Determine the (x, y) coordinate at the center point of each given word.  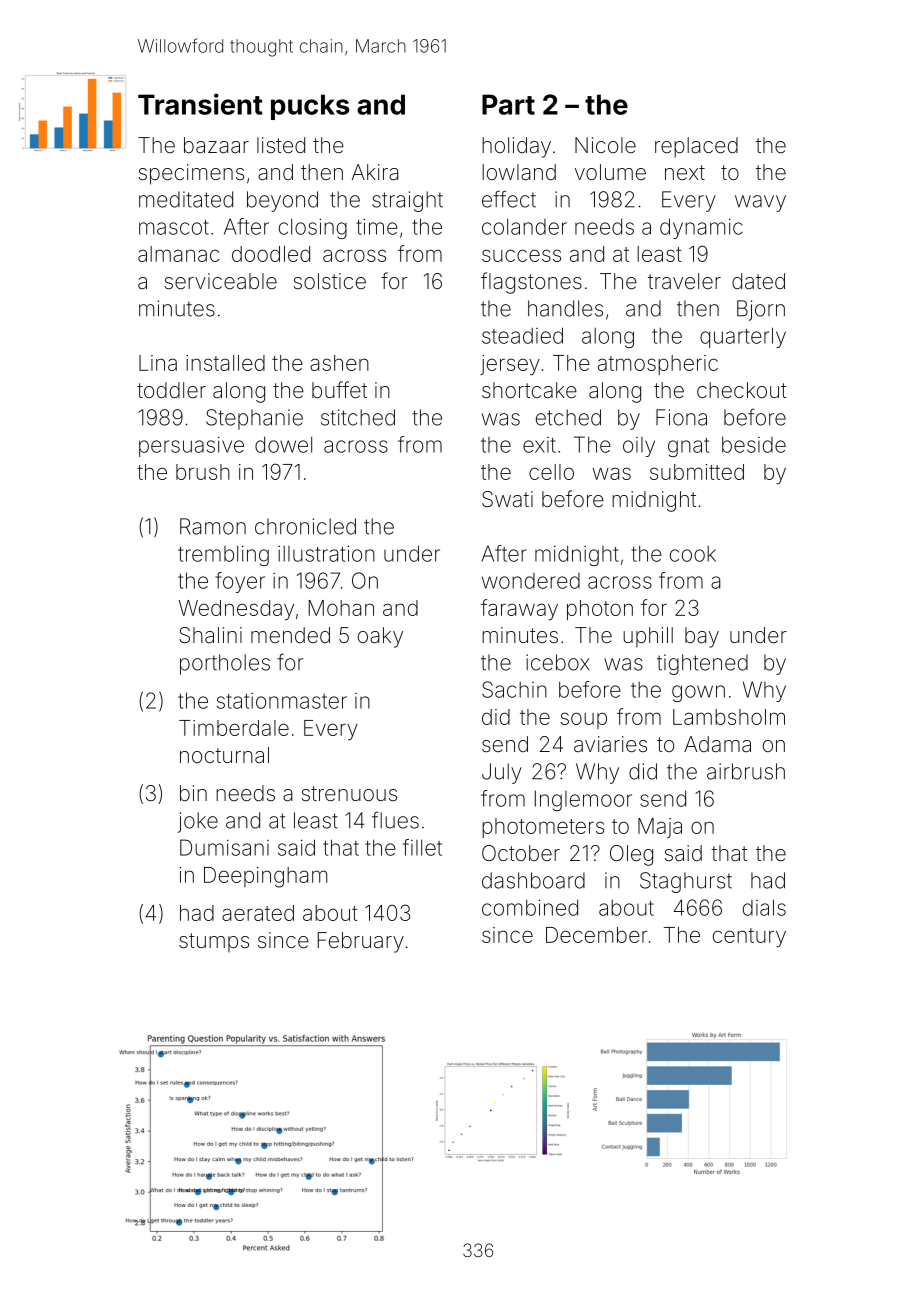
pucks (310, 107)
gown (698, 693)
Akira (375, 172)
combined (530, 907)
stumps (214, 942)
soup (584, 720)
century (749, 938)
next (685, 172)
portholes (225, 664)
